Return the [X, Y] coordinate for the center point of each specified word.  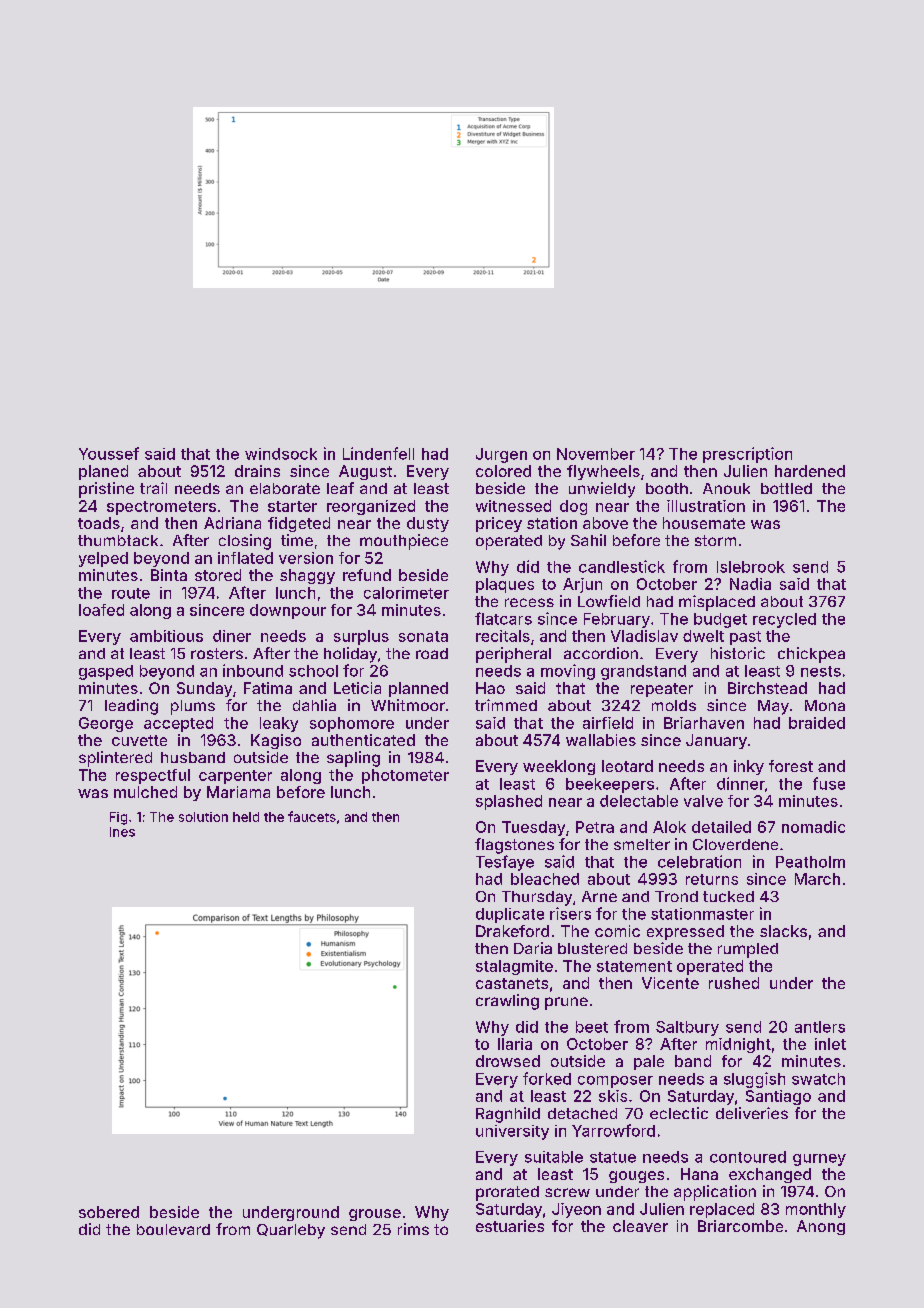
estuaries [510, 1226]
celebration [699, 861]
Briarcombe [740, 1226]
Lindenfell [378, 453]
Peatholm [810, 862]
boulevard [173, 1229]
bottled [786, 488]
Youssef [109, 453]
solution [203, 817]
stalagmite [514, 967]
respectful [153, 776]
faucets [312, 816]
